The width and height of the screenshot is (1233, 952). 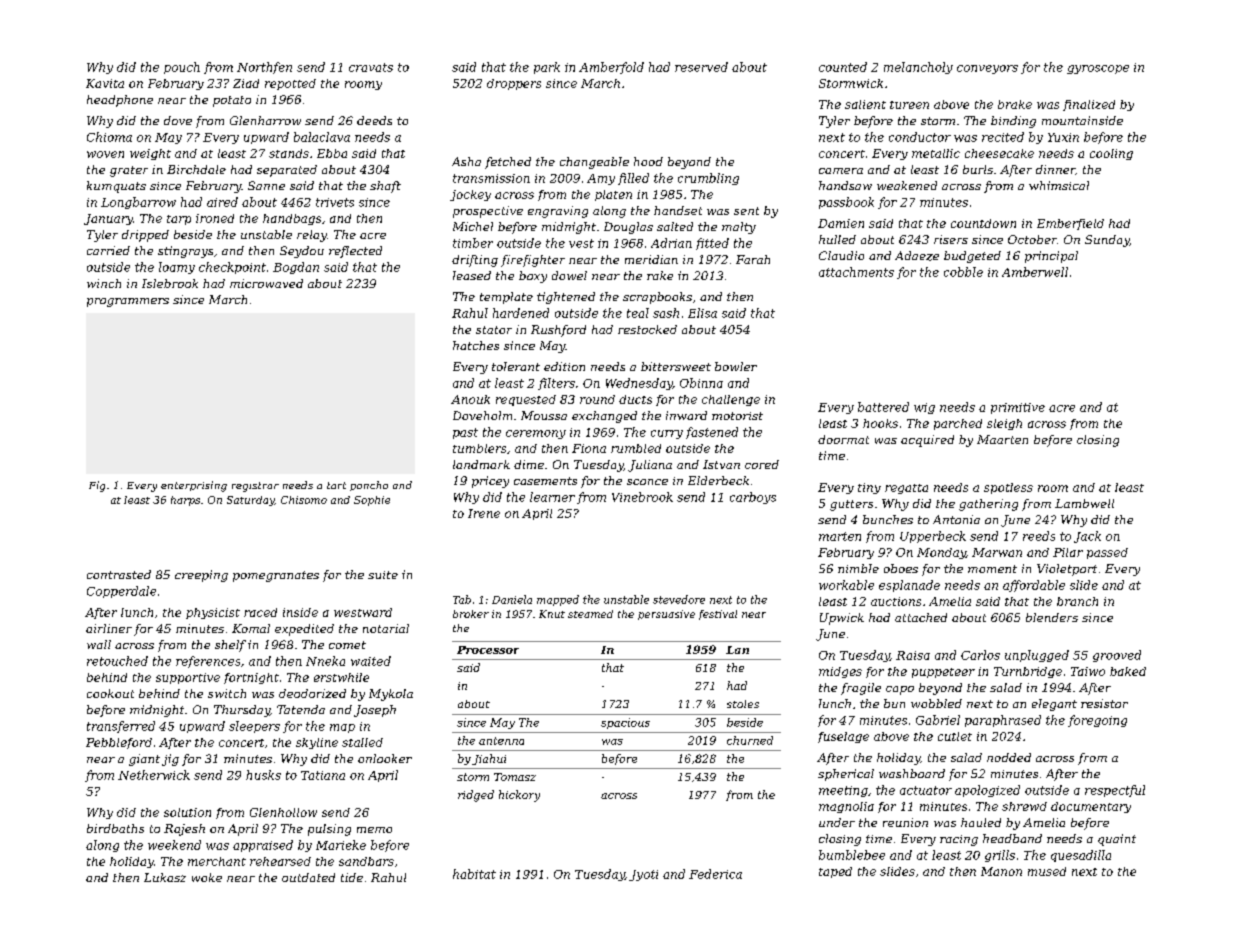 I want to click on Amberwell, so click(x=1035, y=272).
